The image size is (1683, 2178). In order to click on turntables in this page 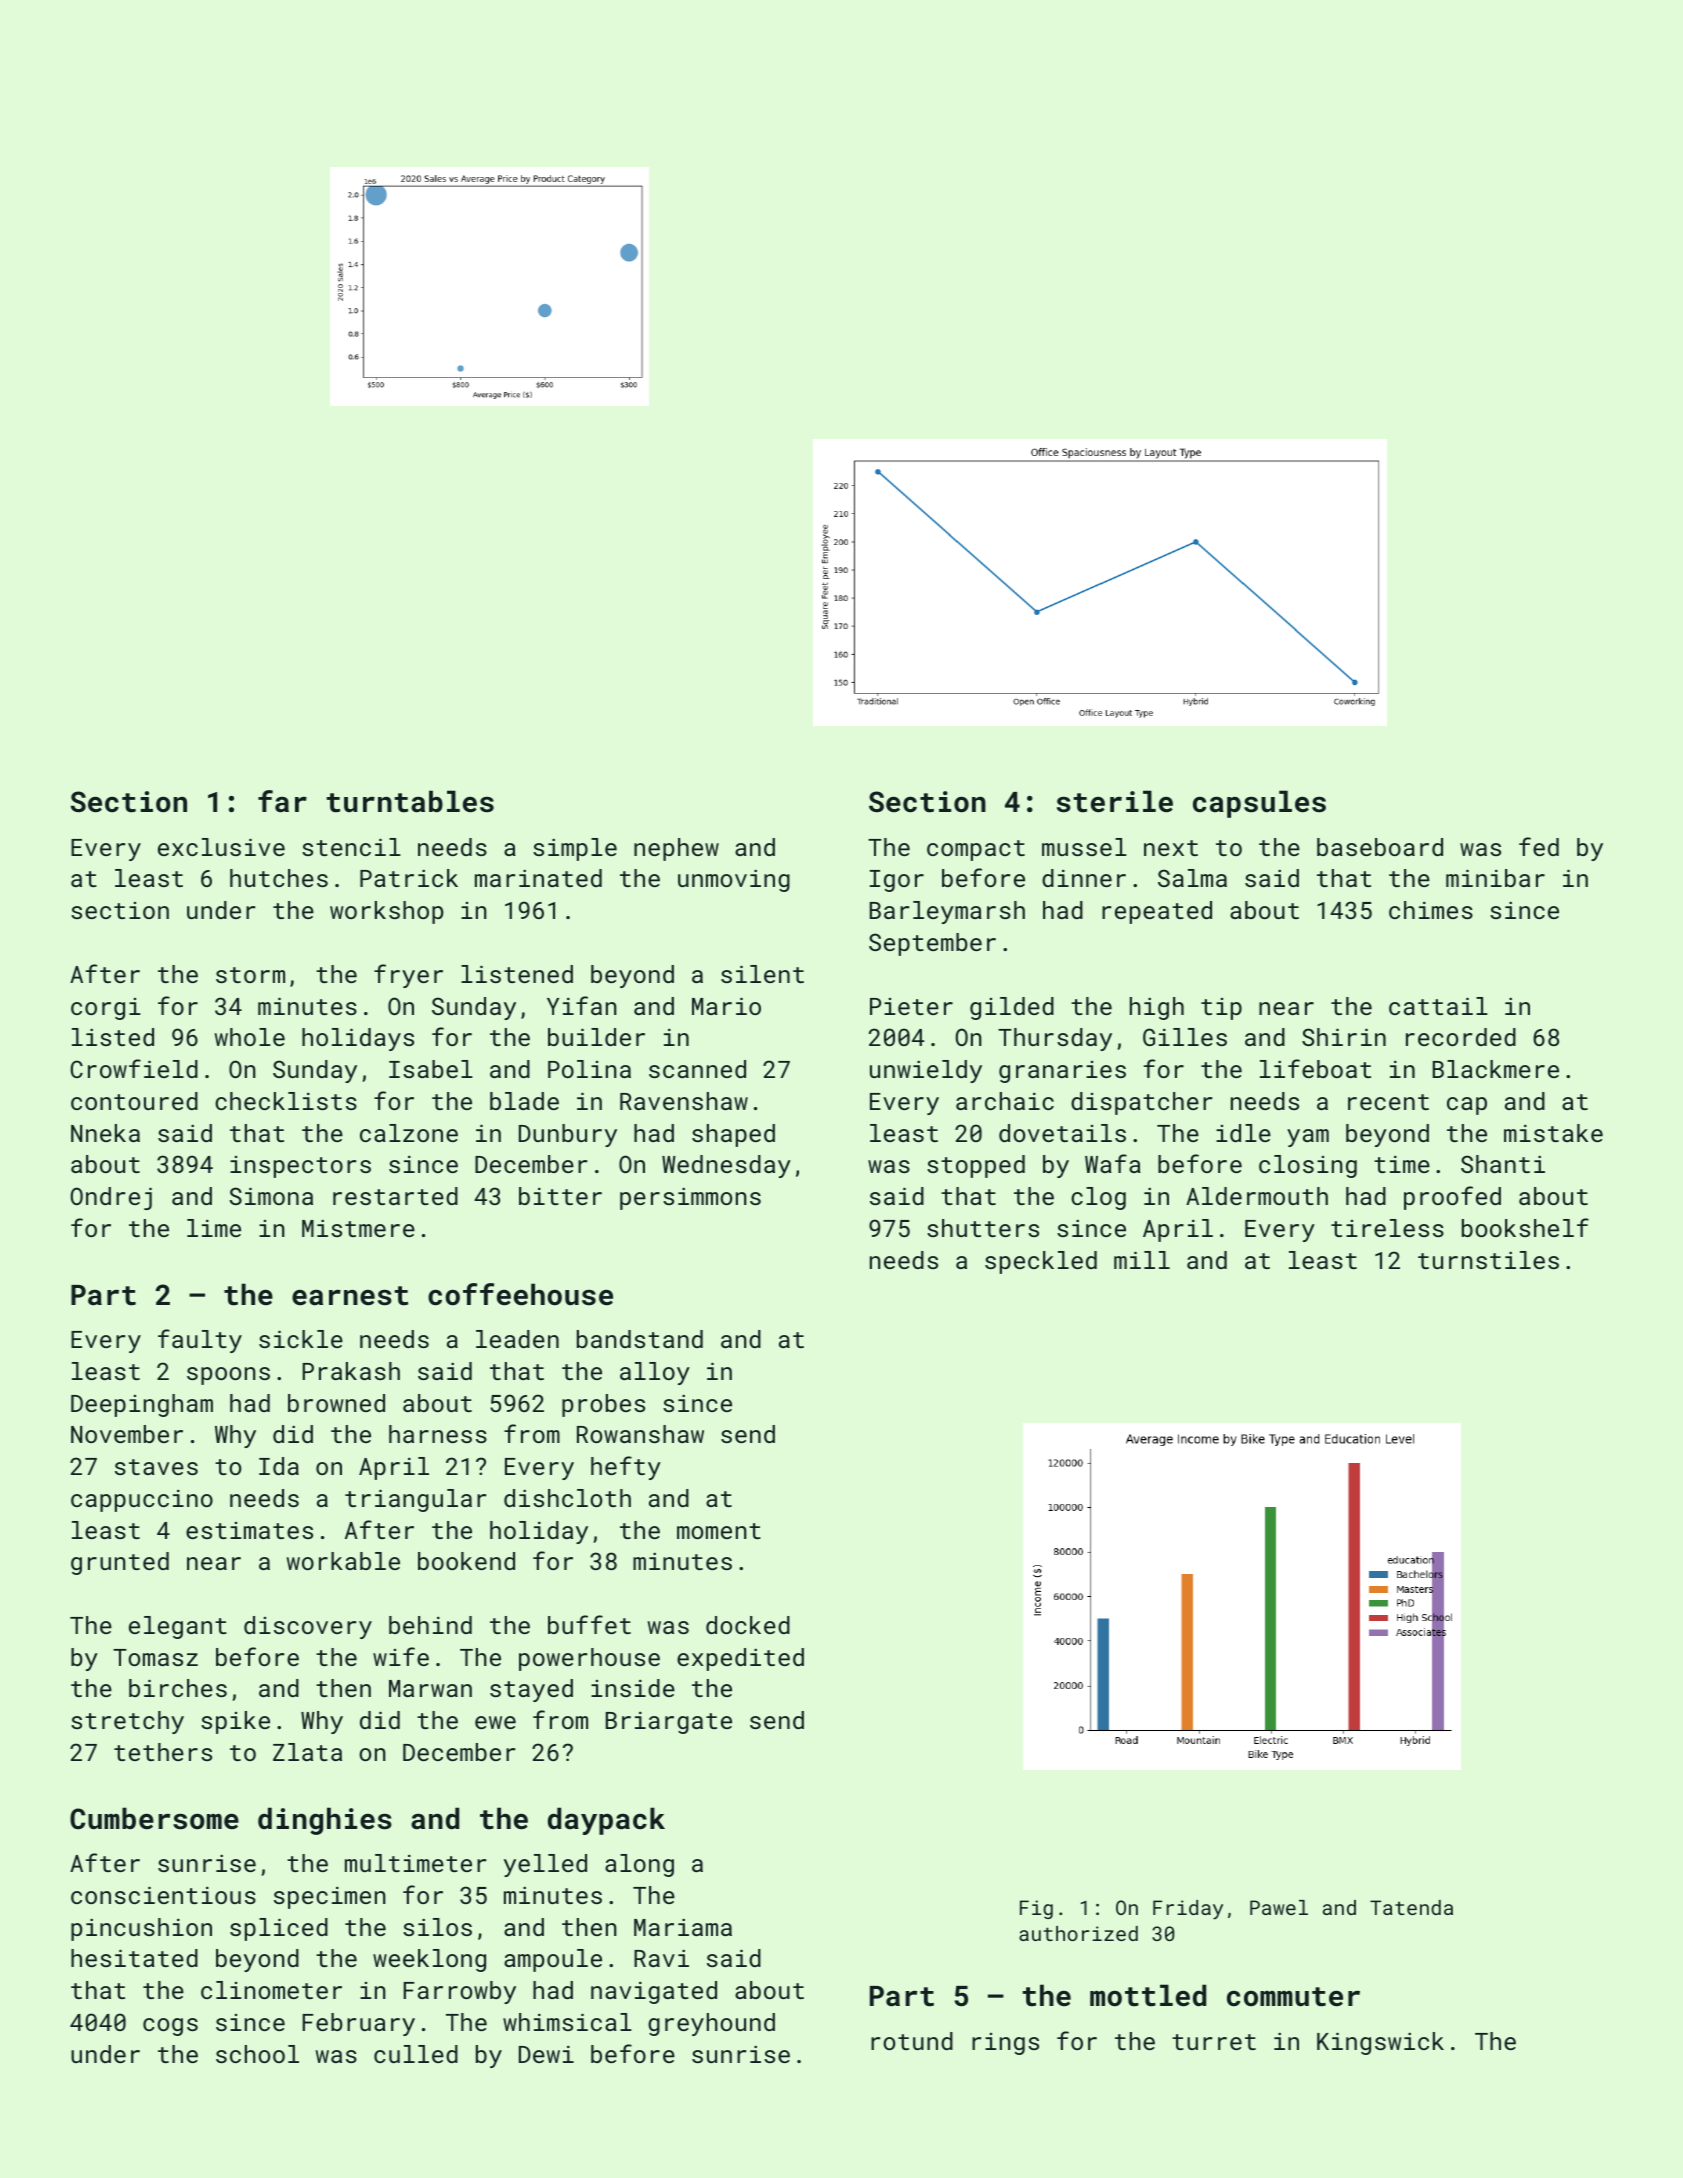, I will do `click(410, 801)`.
